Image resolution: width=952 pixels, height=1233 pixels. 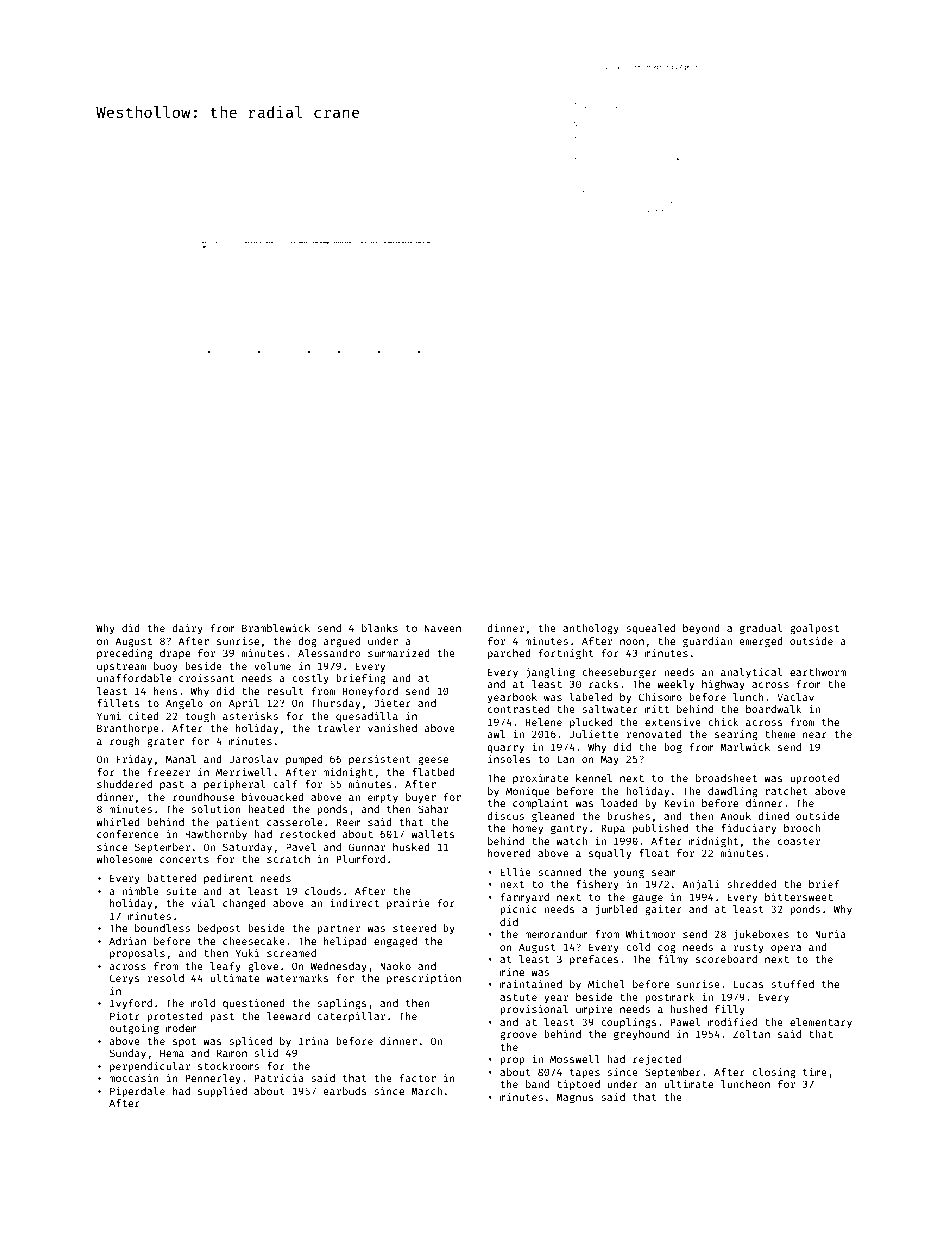 What do you see at coordinates (232, 1053) in the screenshot?
I see `Ramon` at bounding box center [232, 1053].
